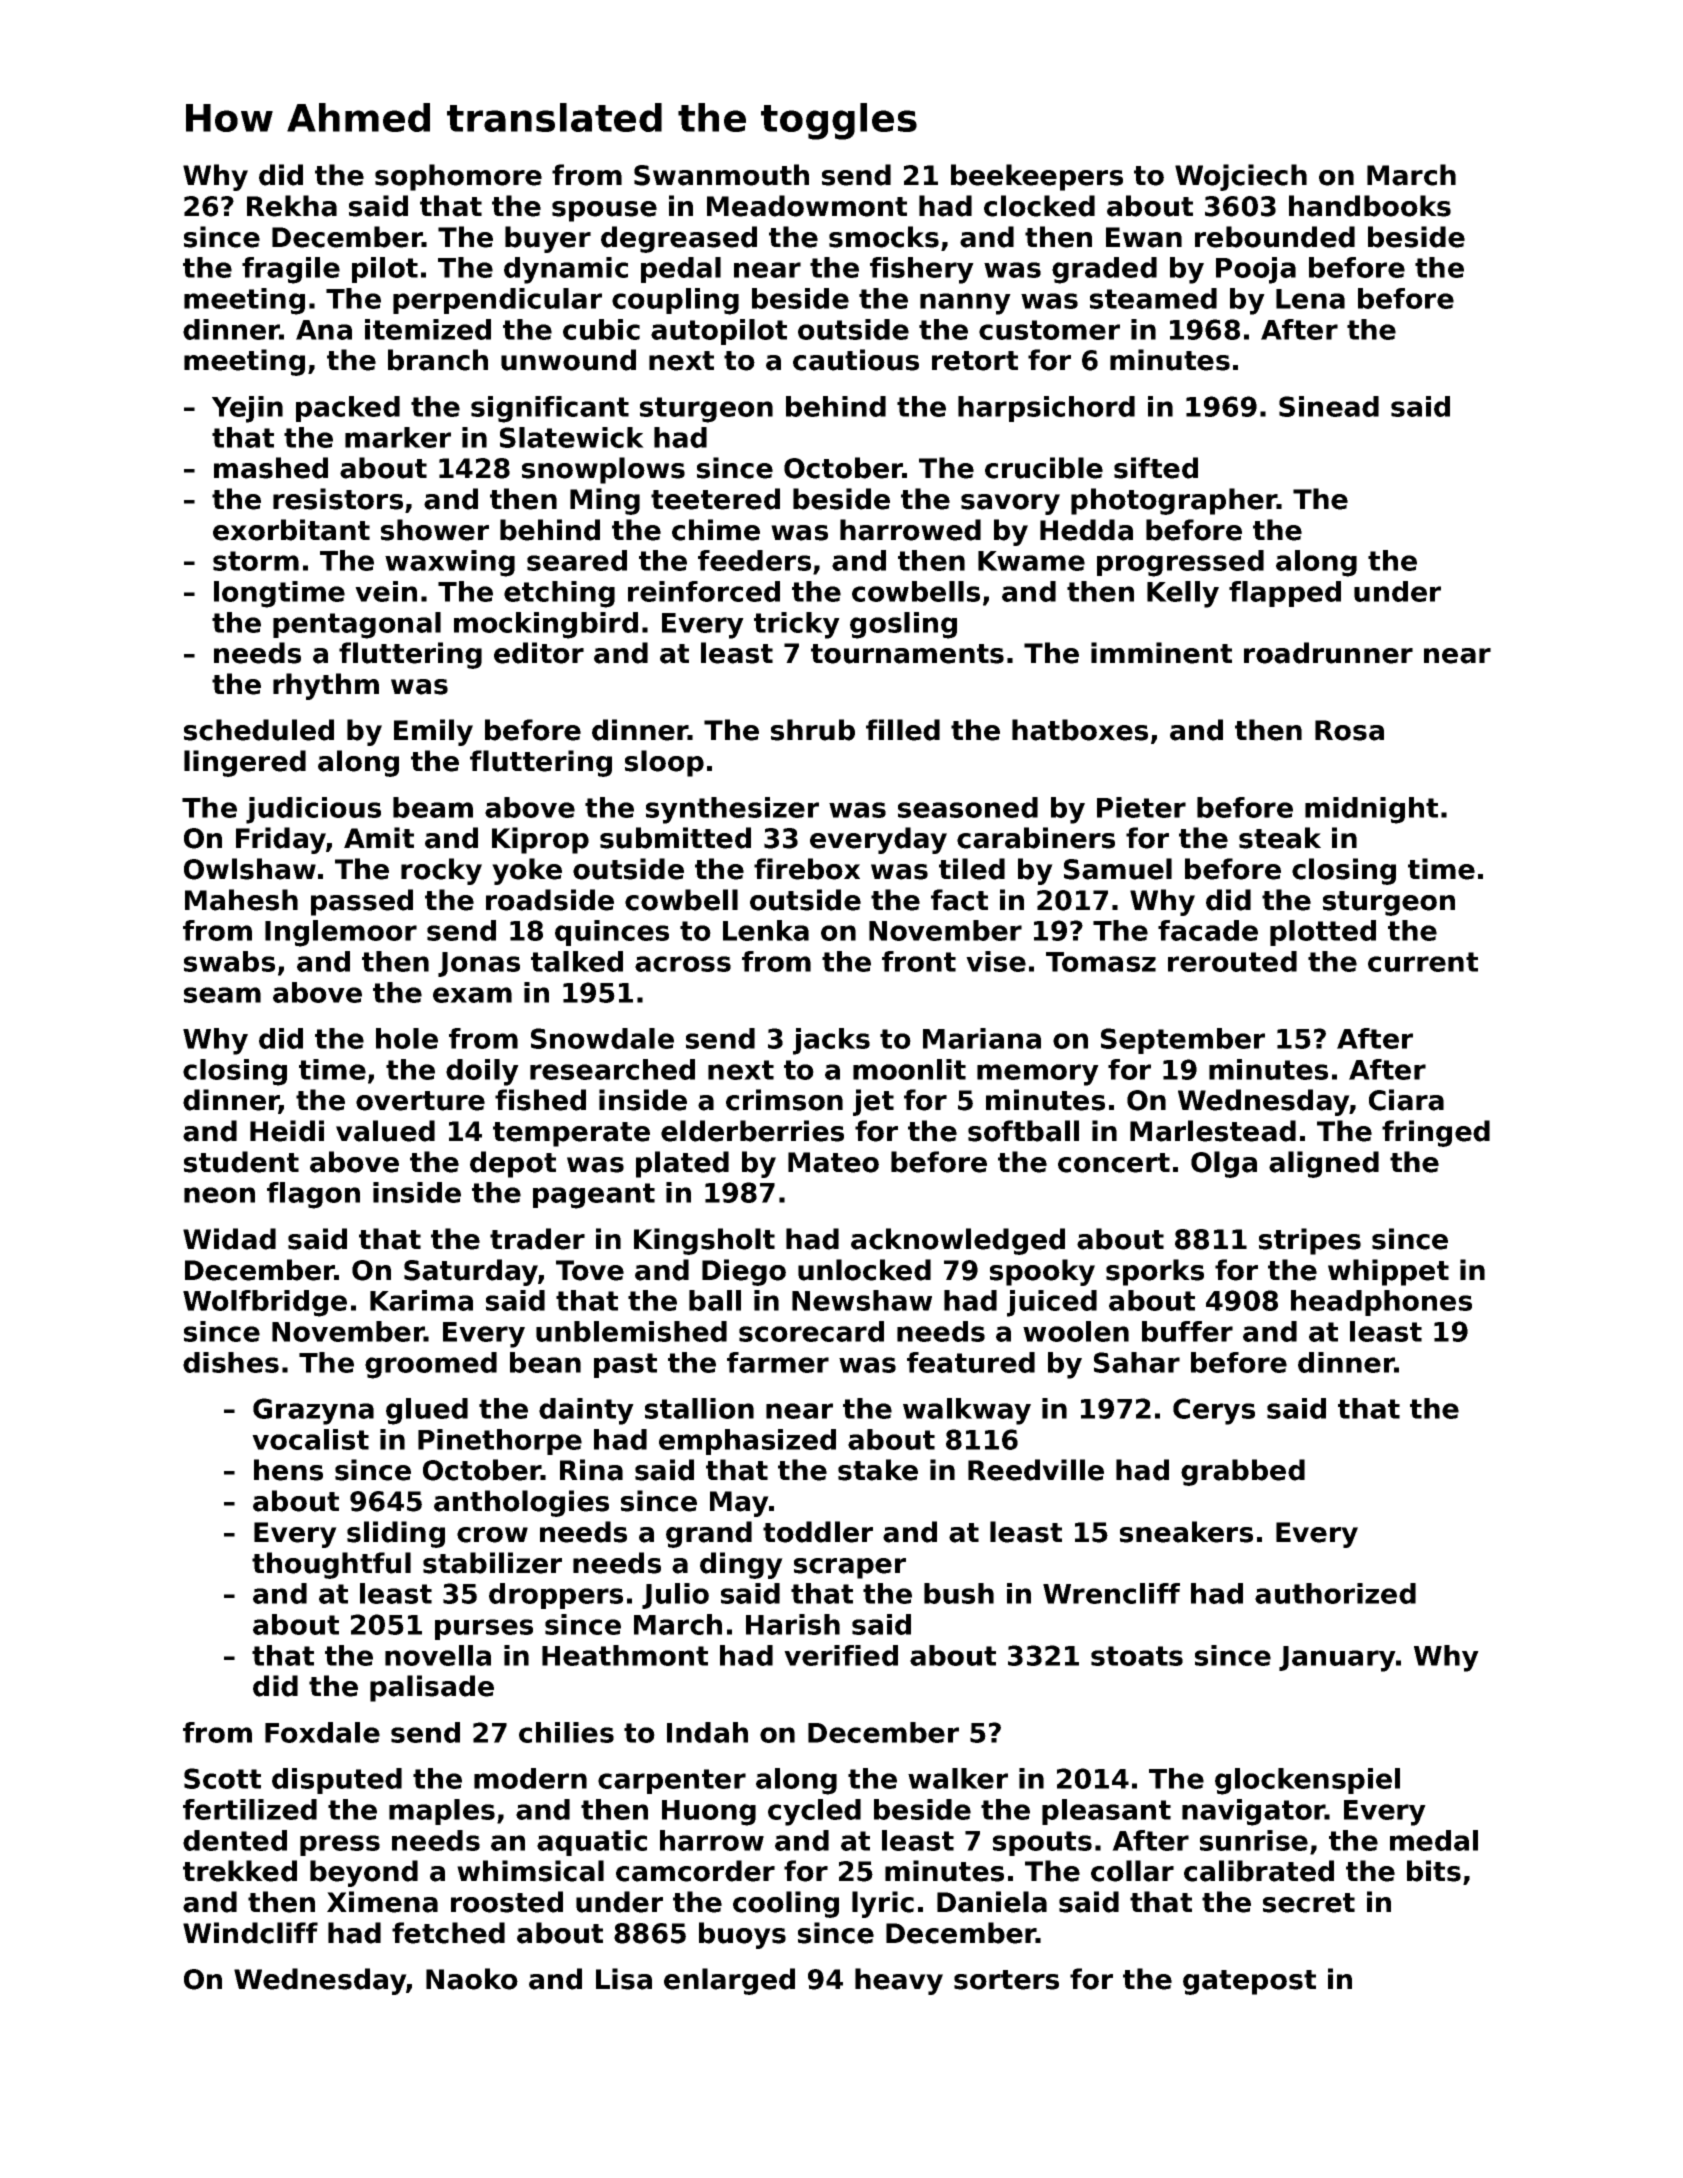  Describe the element at coordinates (683, 964) in the document. I see `across` at that location.
